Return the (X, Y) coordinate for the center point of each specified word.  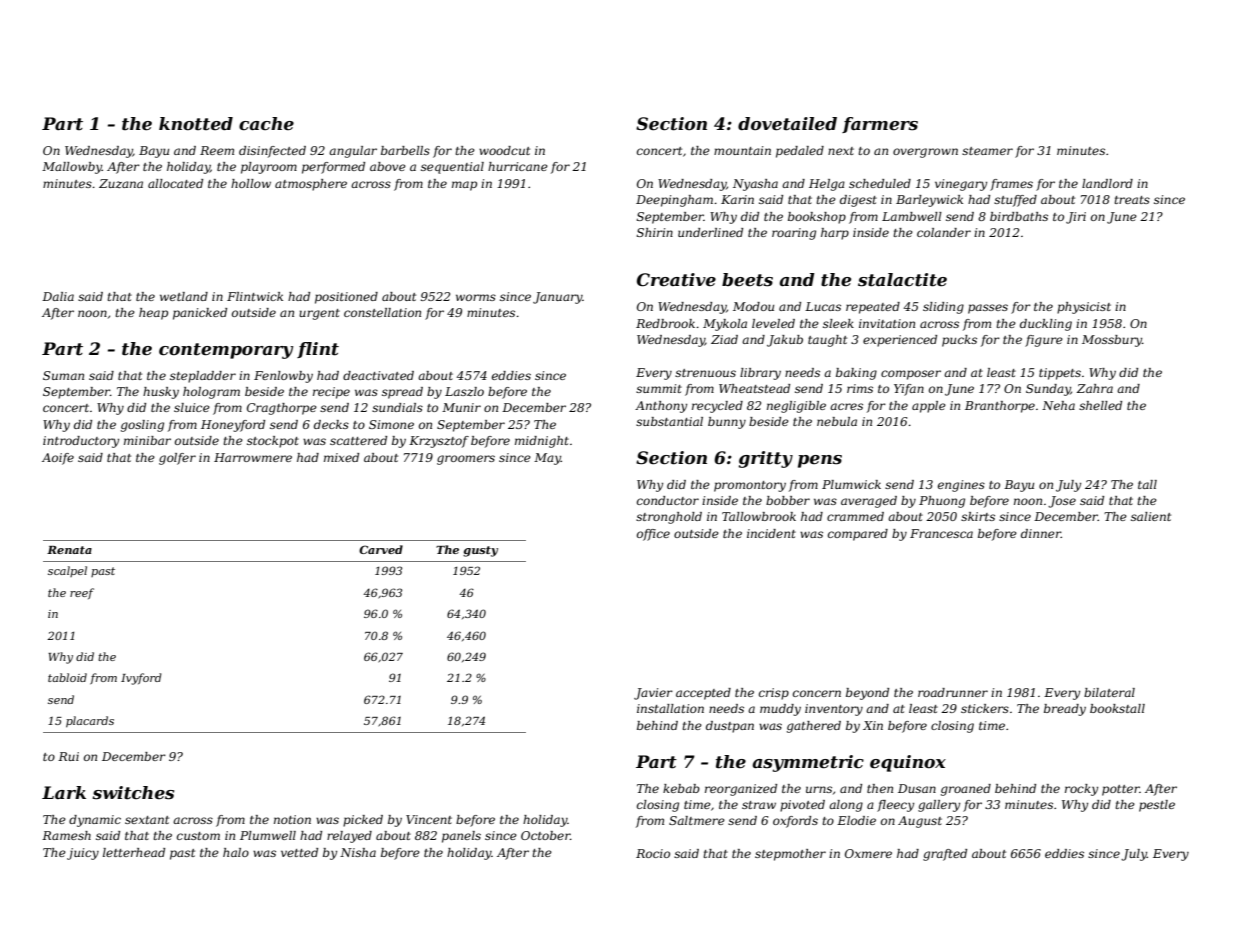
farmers (880, 125)
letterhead (134, 852)
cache (266, 124)
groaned (966, 790)
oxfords (795, 822)
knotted (196, 124)
